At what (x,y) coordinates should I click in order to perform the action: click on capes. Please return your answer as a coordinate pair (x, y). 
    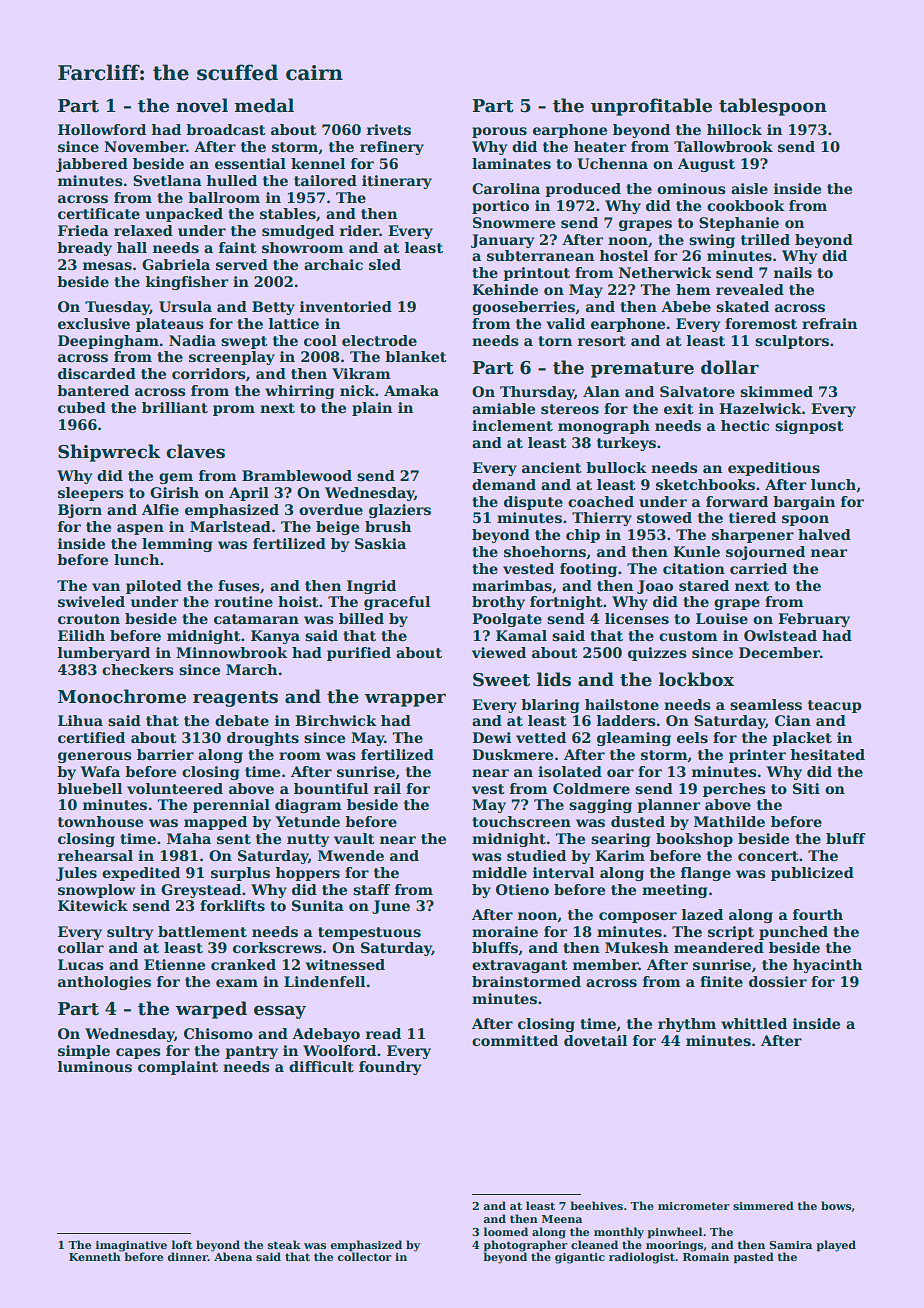
    Looking at the image, I should click on (138, 1053).
